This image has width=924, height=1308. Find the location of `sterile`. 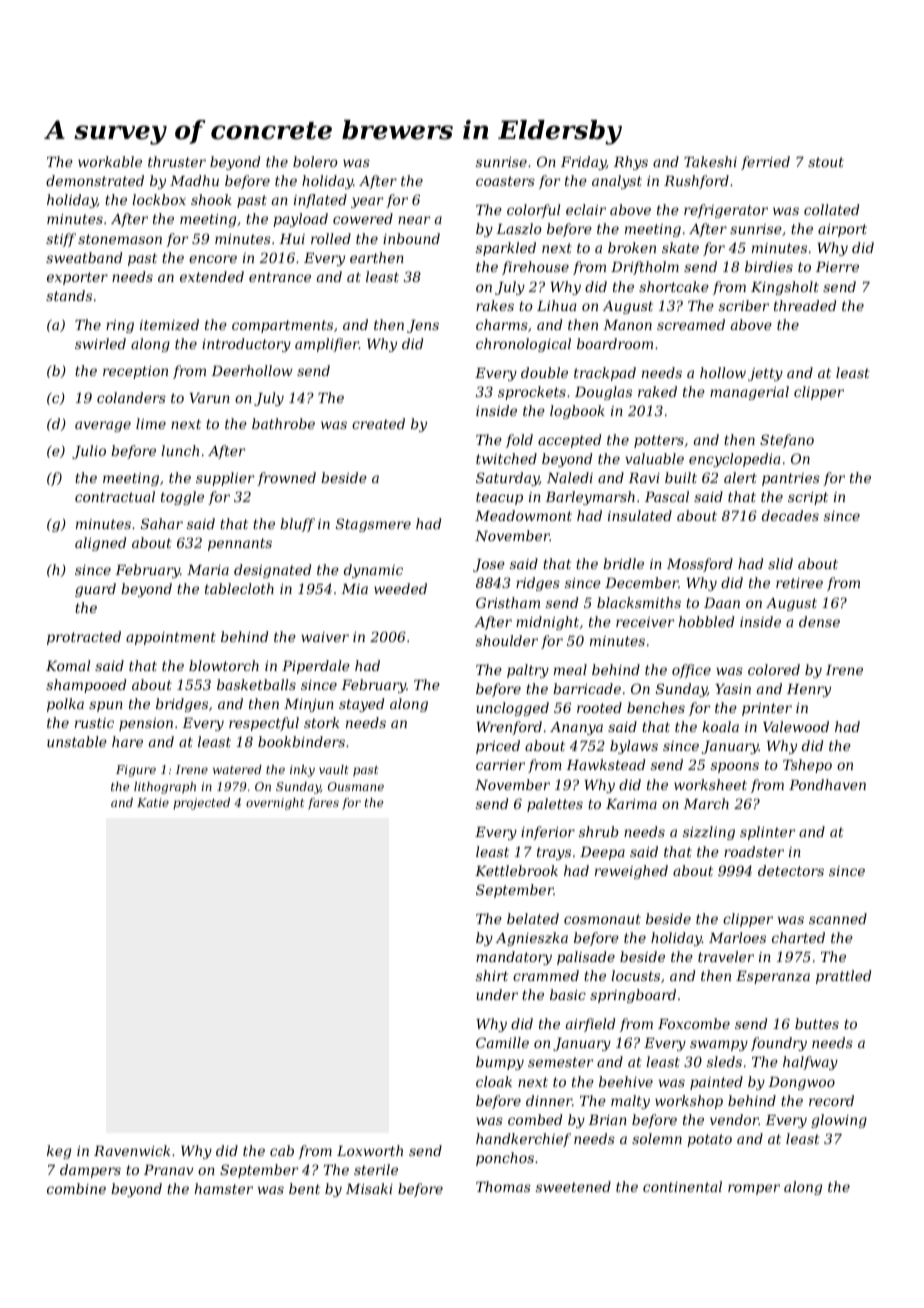

sterile is located at coordinates (376, 1169).
